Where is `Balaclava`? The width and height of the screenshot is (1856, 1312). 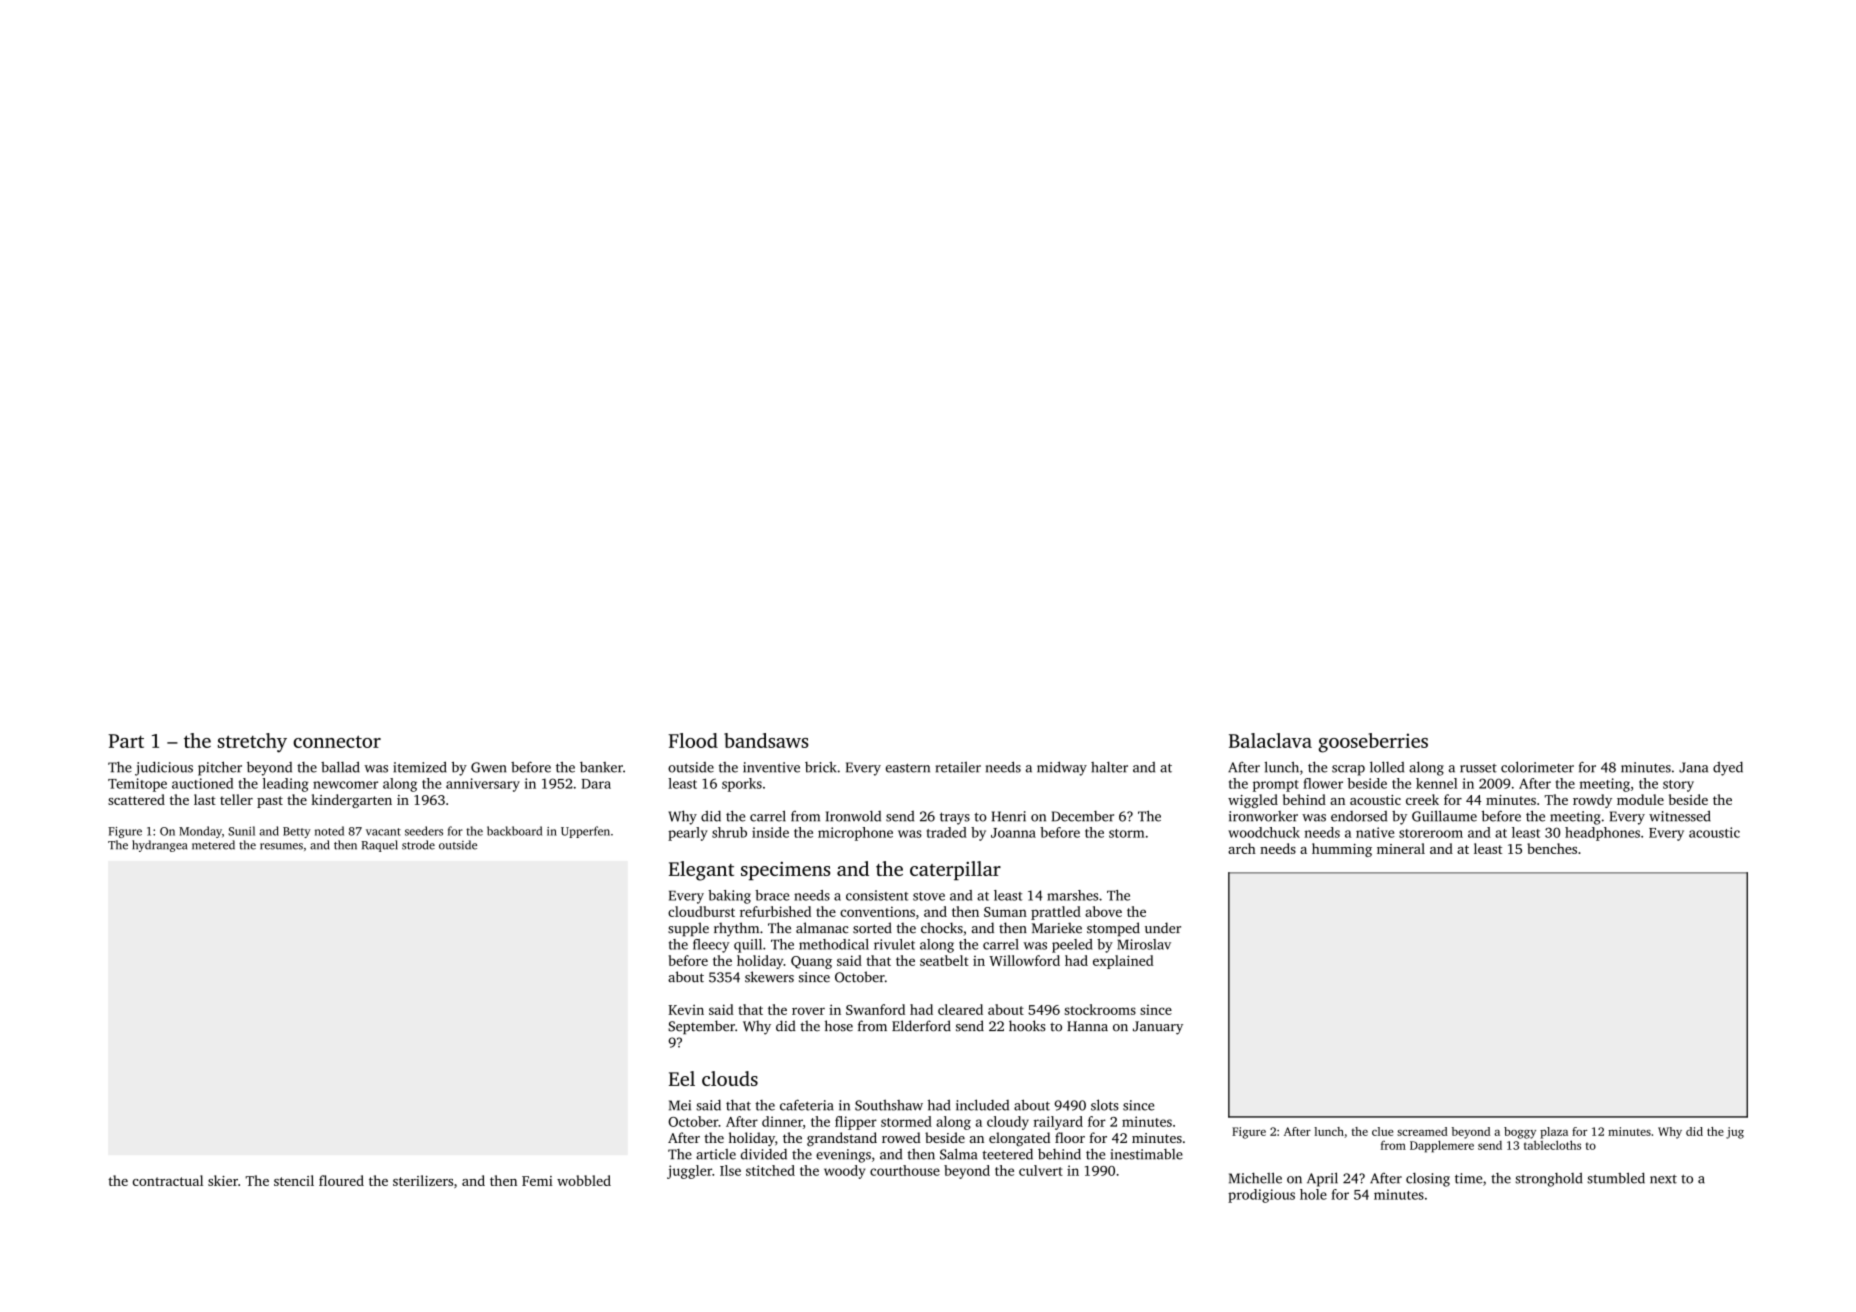
Balaclava is located at coordinates (1270, 740).
